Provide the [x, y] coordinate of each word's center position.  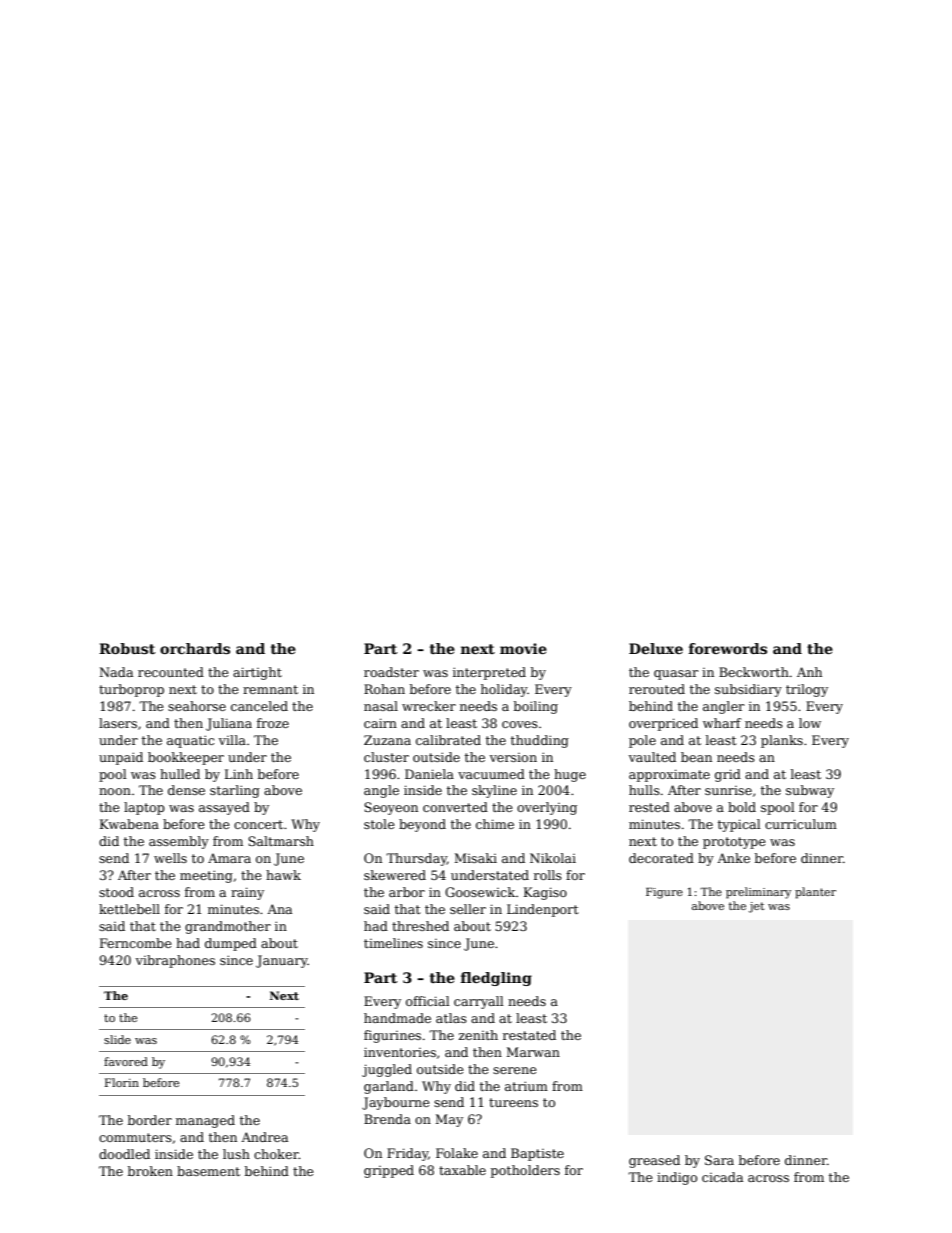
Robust [127, 648]
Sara [719, 1160]
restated [529, 1035]
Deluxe [656, 648]
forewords [728, 648]
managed [205, 1121]
